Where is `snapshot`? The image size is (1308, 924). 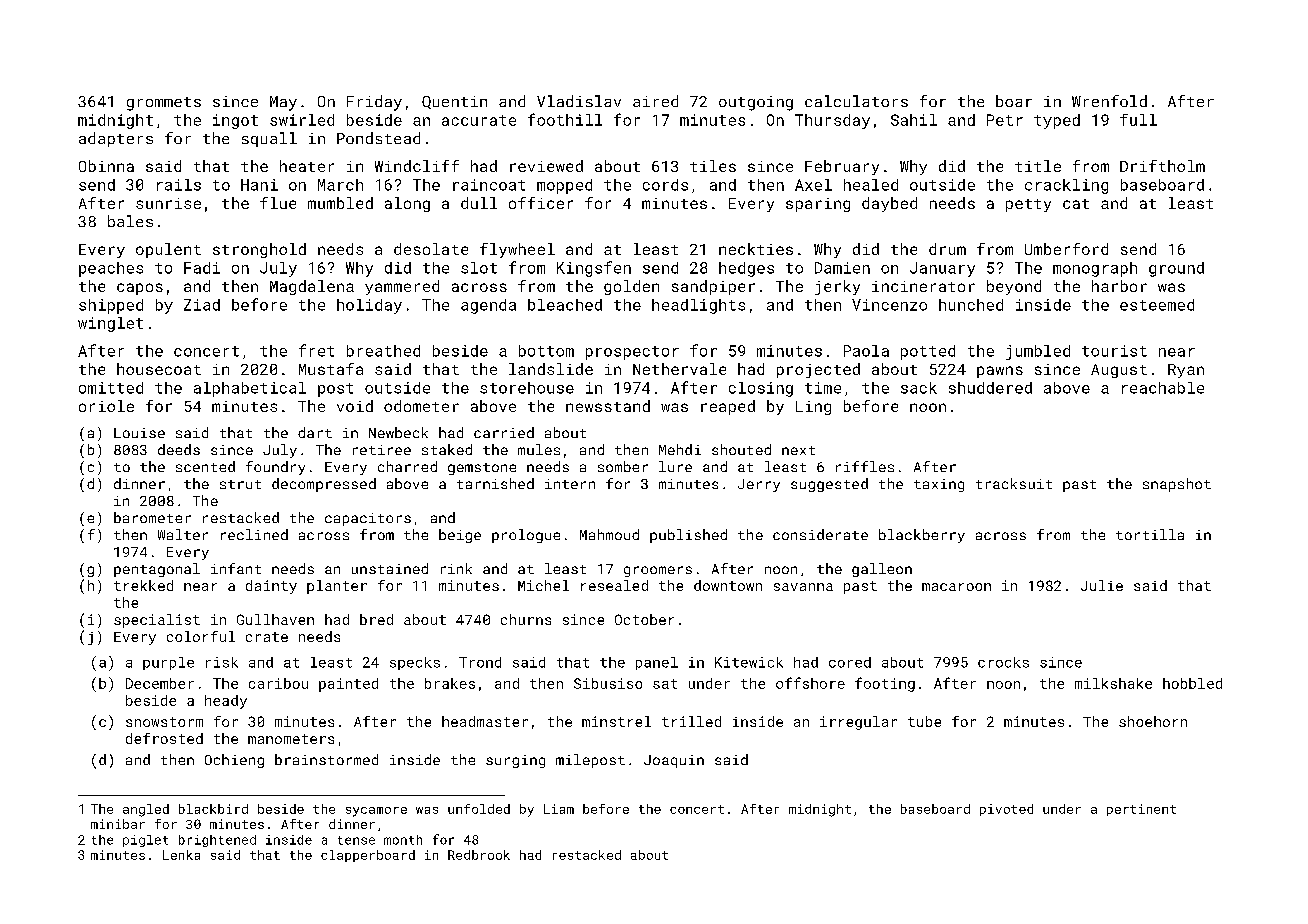 snapshot is located at coordinates (1177, 485).
